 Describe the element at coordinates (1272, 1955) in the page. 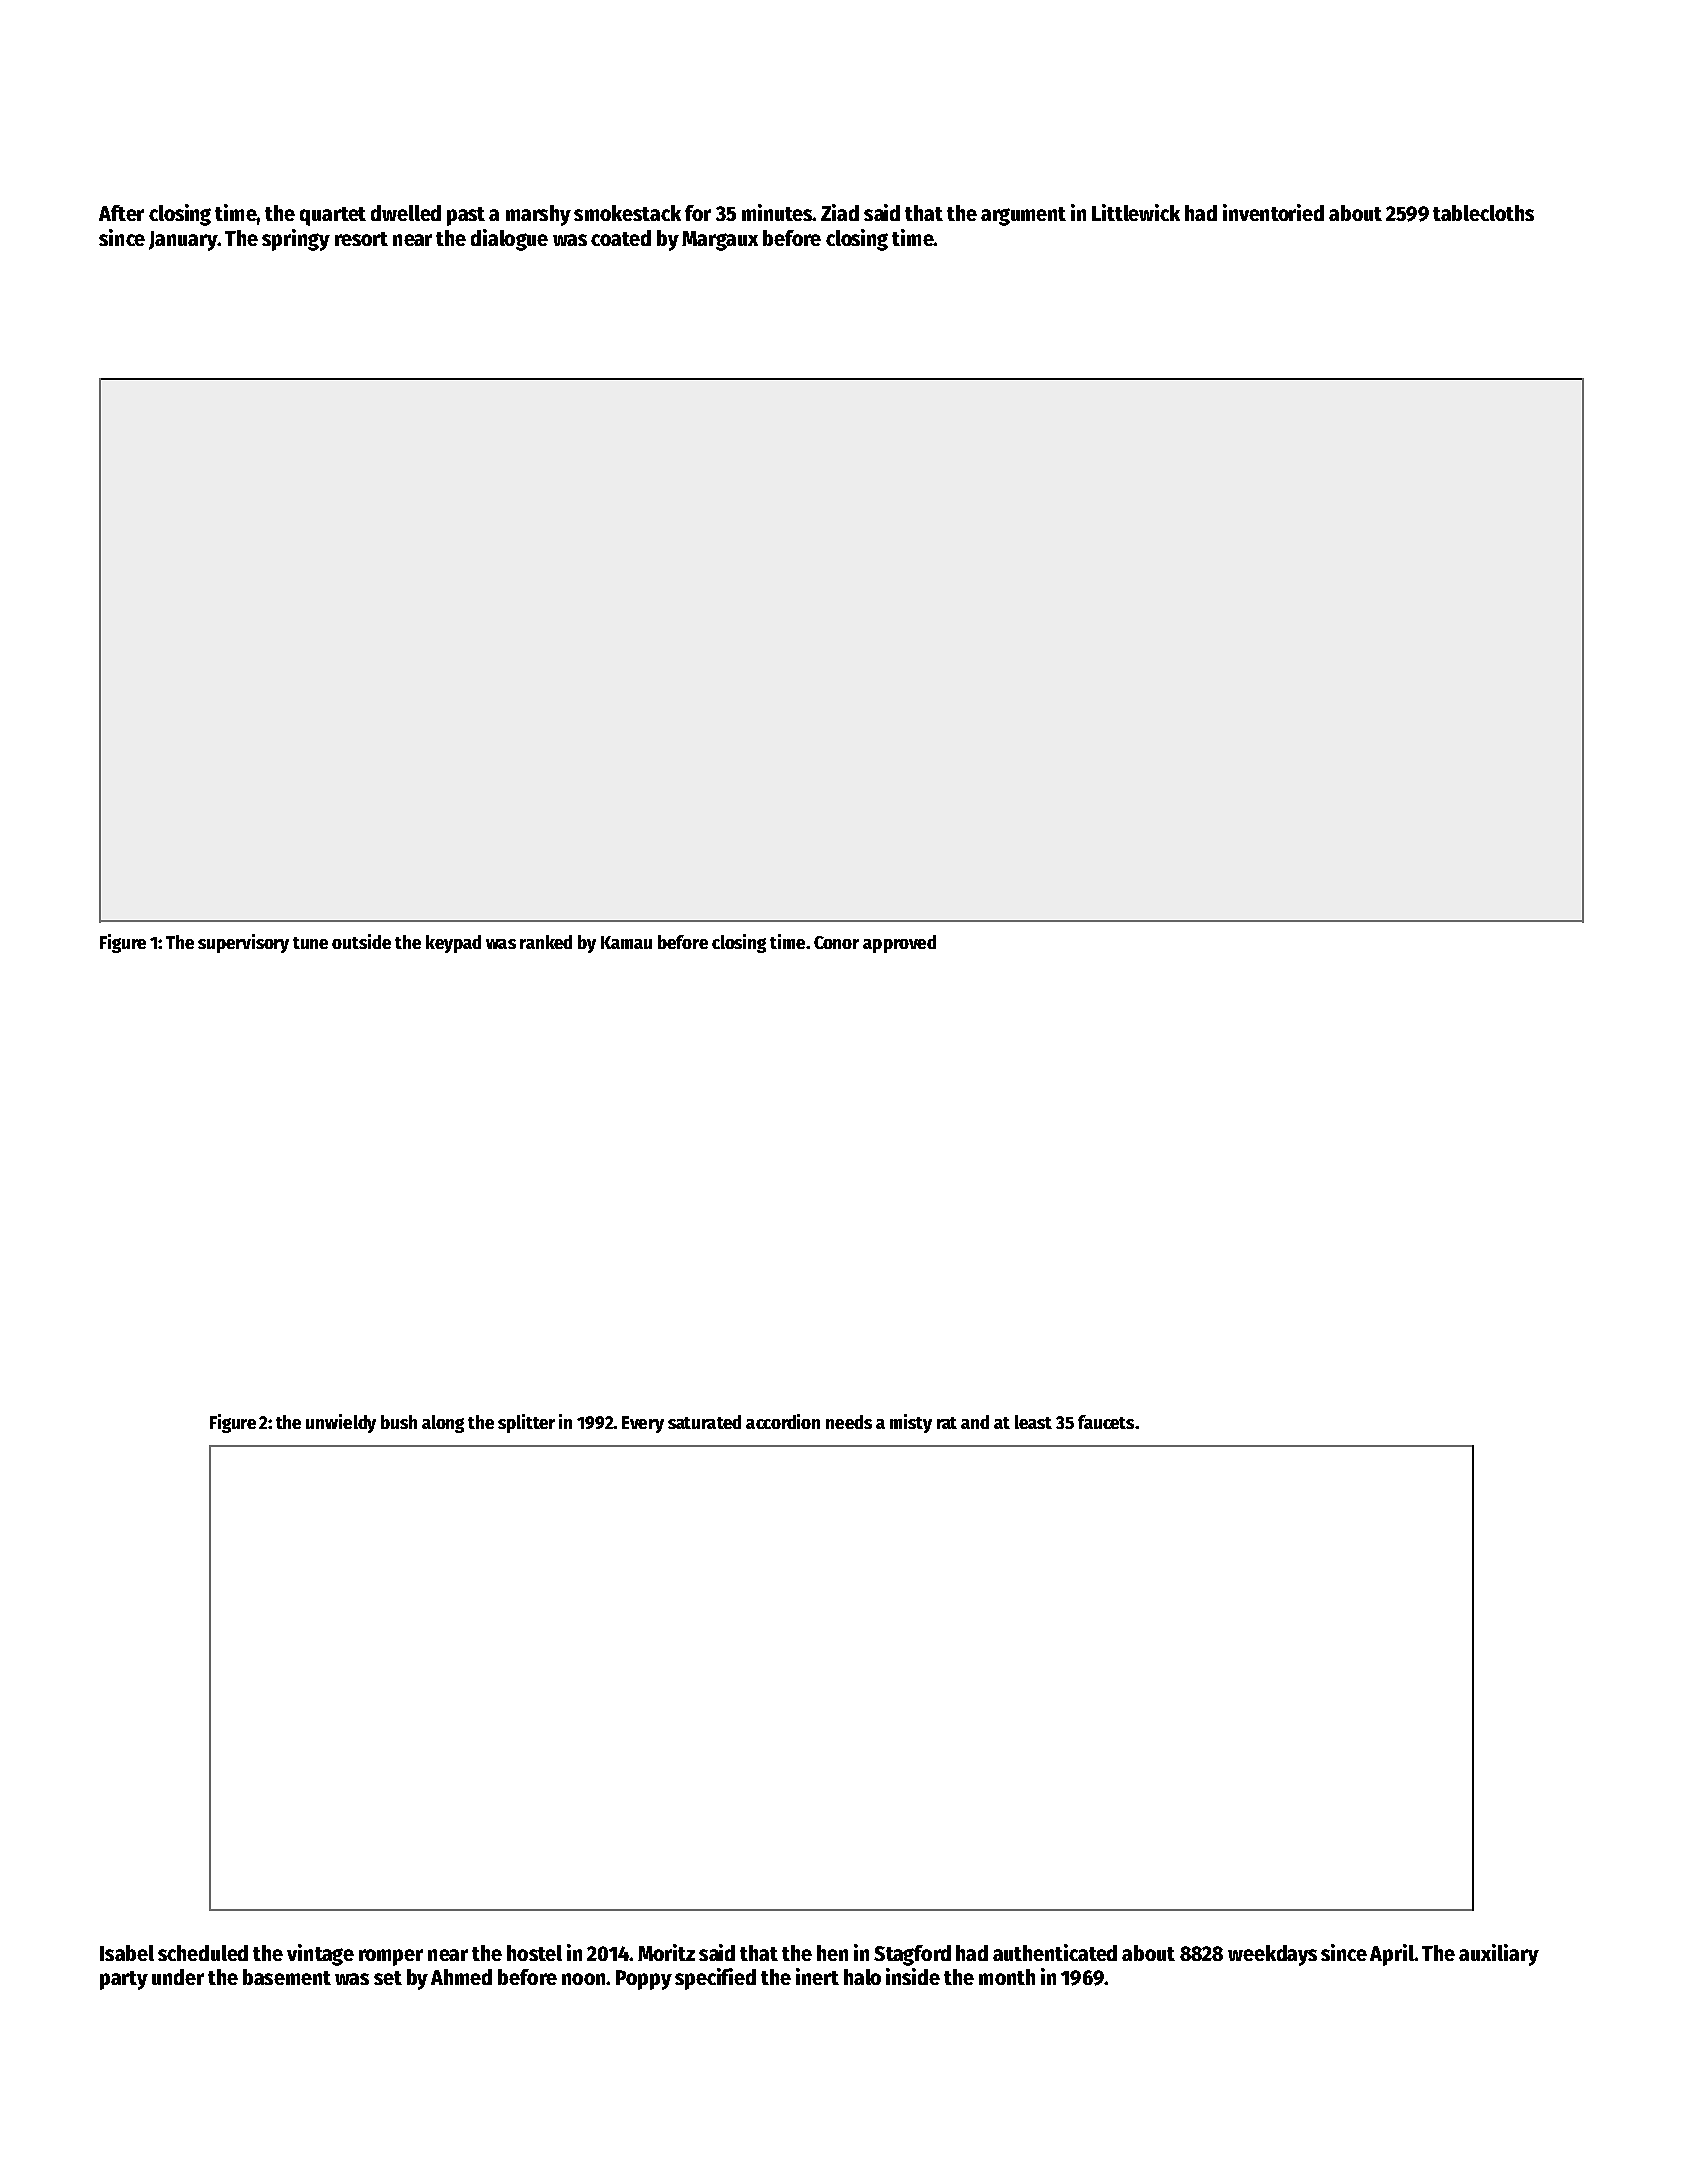

I see `weekdays` at that location.
